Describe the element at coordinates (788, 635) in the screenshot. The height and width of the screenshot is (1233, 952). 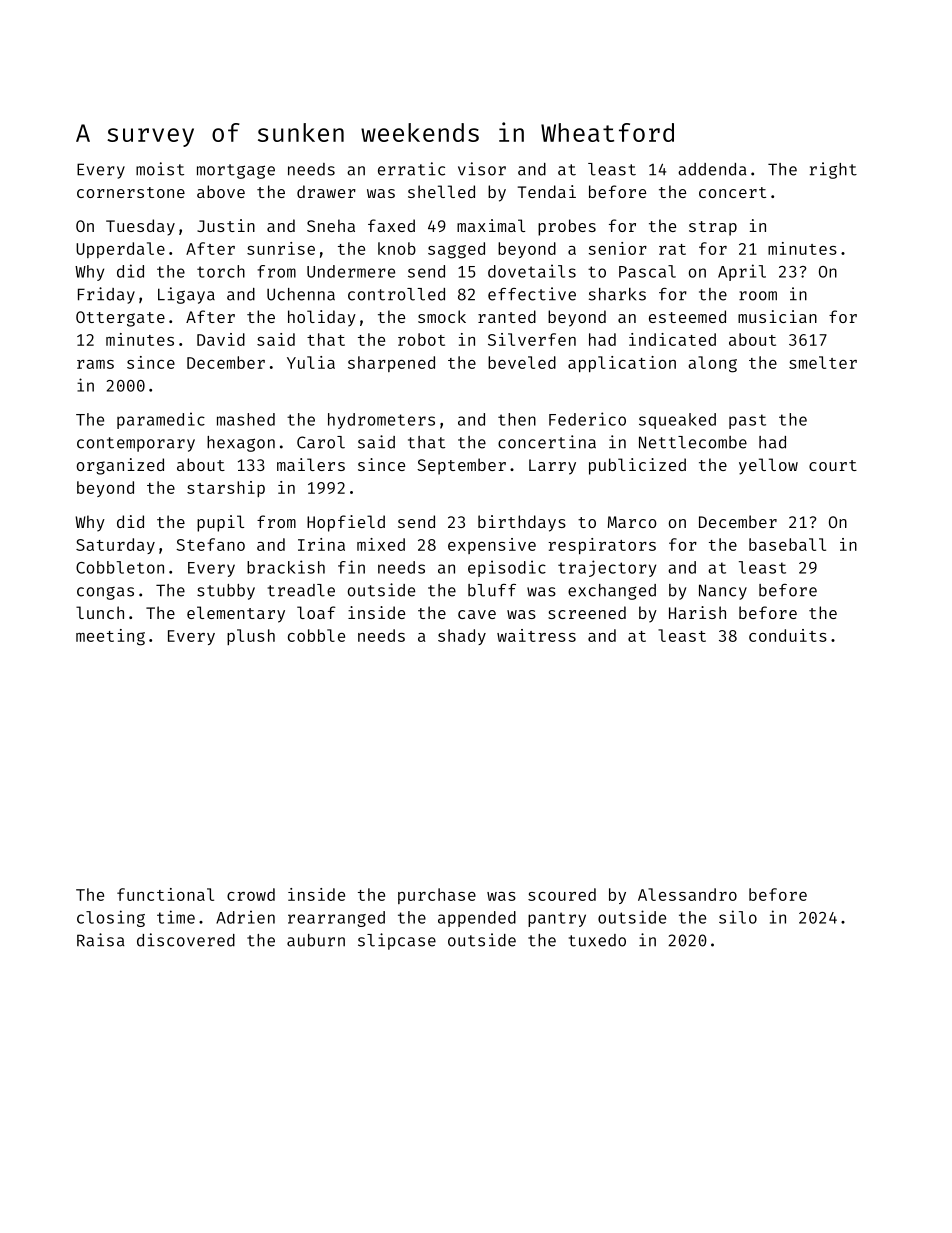
I see `conduits` at that location.
